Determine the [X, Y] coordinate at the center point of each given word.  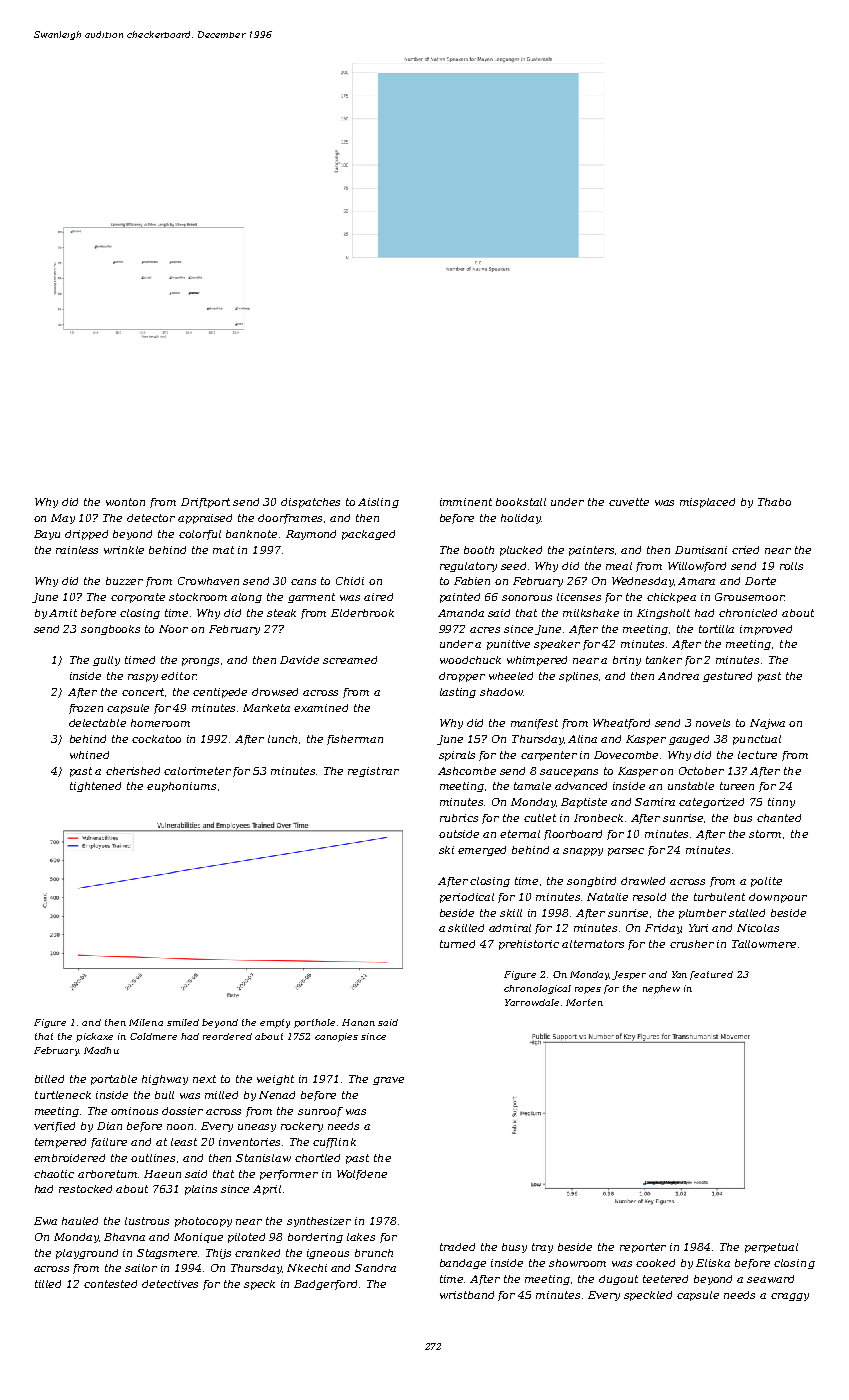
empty [275, 1023]
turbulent [719, 897]
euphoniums [181, 787]
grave [388, 1081]
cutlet [540, 818]
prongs [200, 662]
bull [164, 1095]
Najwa [767, 724]
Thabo [774, 502]
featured [711, 975]
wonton [125, 502]
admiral [510, 928]
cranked [257, 1253]
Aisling [378, 503]
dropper [462, 677]
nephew [661, 989]
